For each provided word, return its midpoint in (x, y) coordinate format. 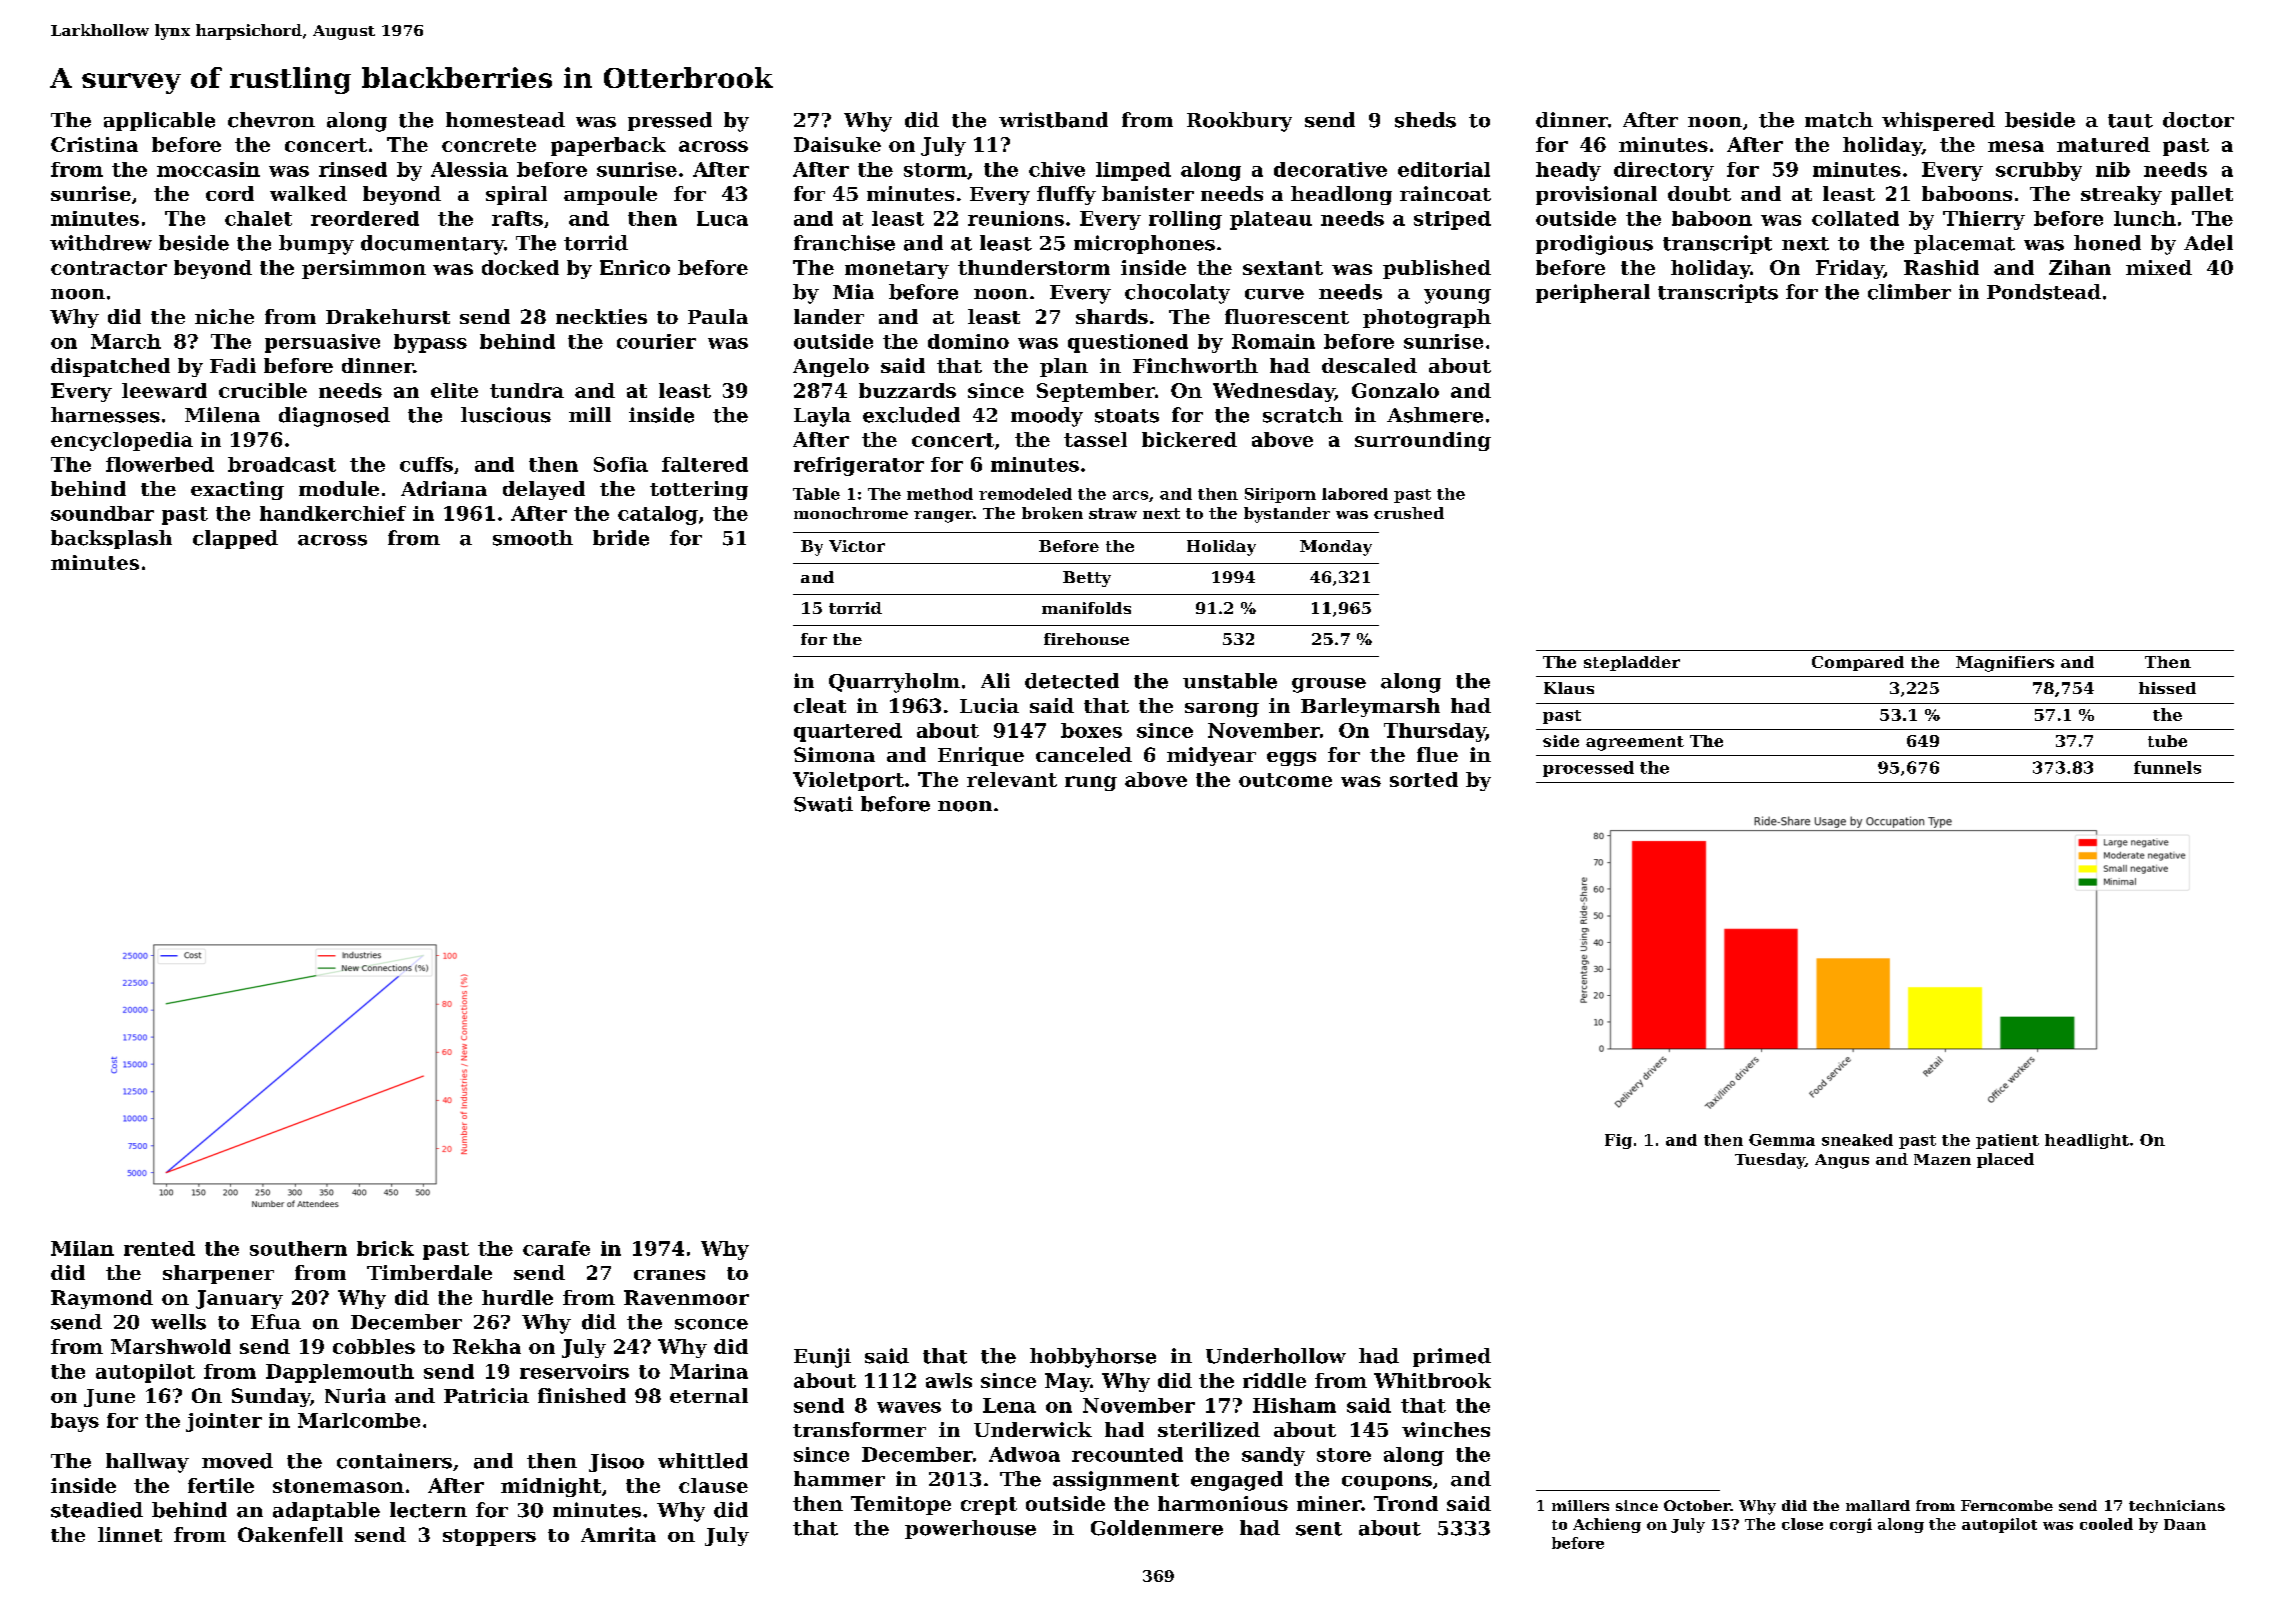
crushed (1409, 513)
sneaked (1857, 1140)
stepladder (1632, 663)
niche (224, 316)
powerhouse (970, 1529)
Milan (82, 1248)
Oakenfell (290, 1534)
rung (1091, 783)
